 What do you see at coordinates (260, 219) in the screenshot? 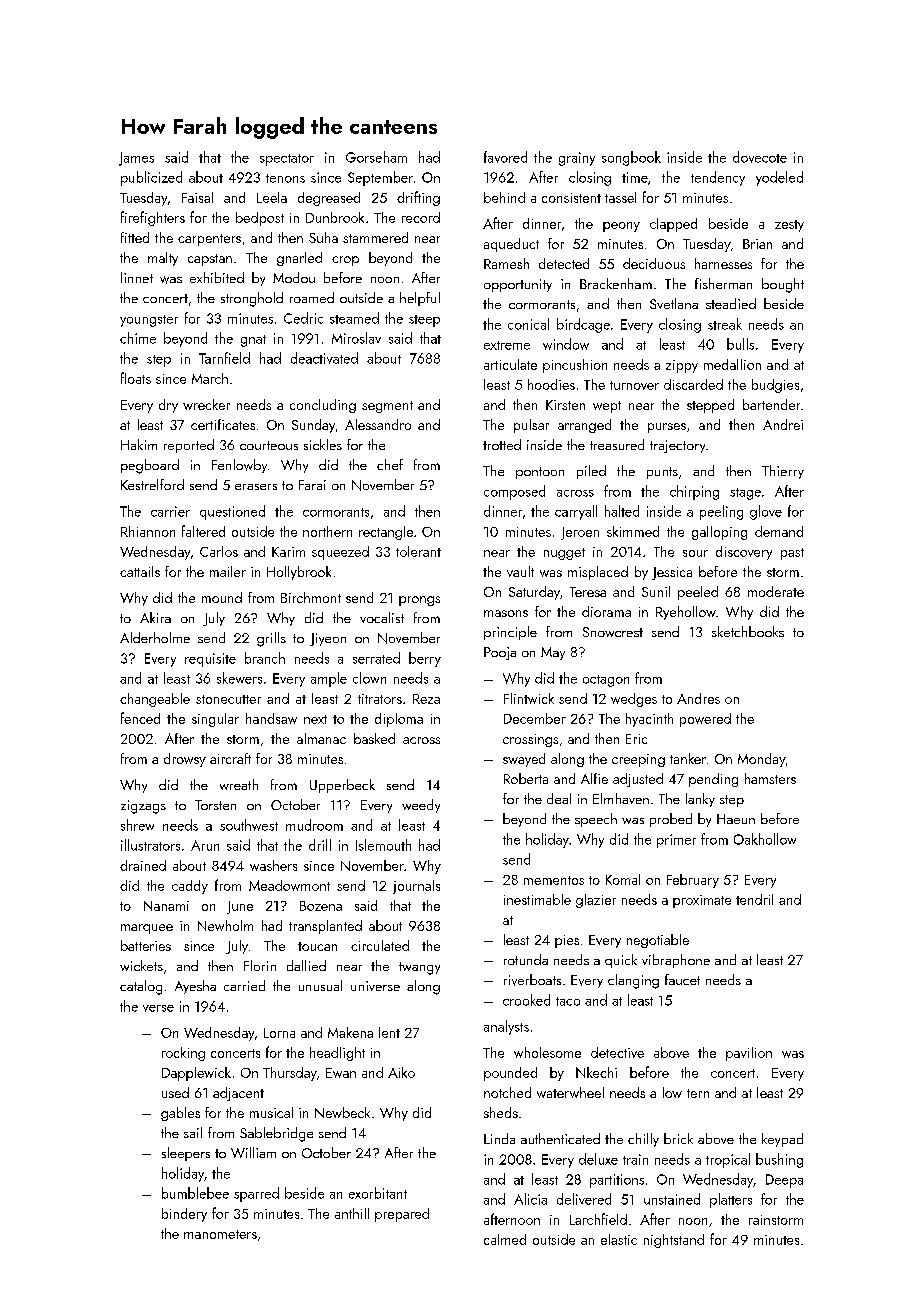
I see `bedpost` at bounding box center [260, 219].
